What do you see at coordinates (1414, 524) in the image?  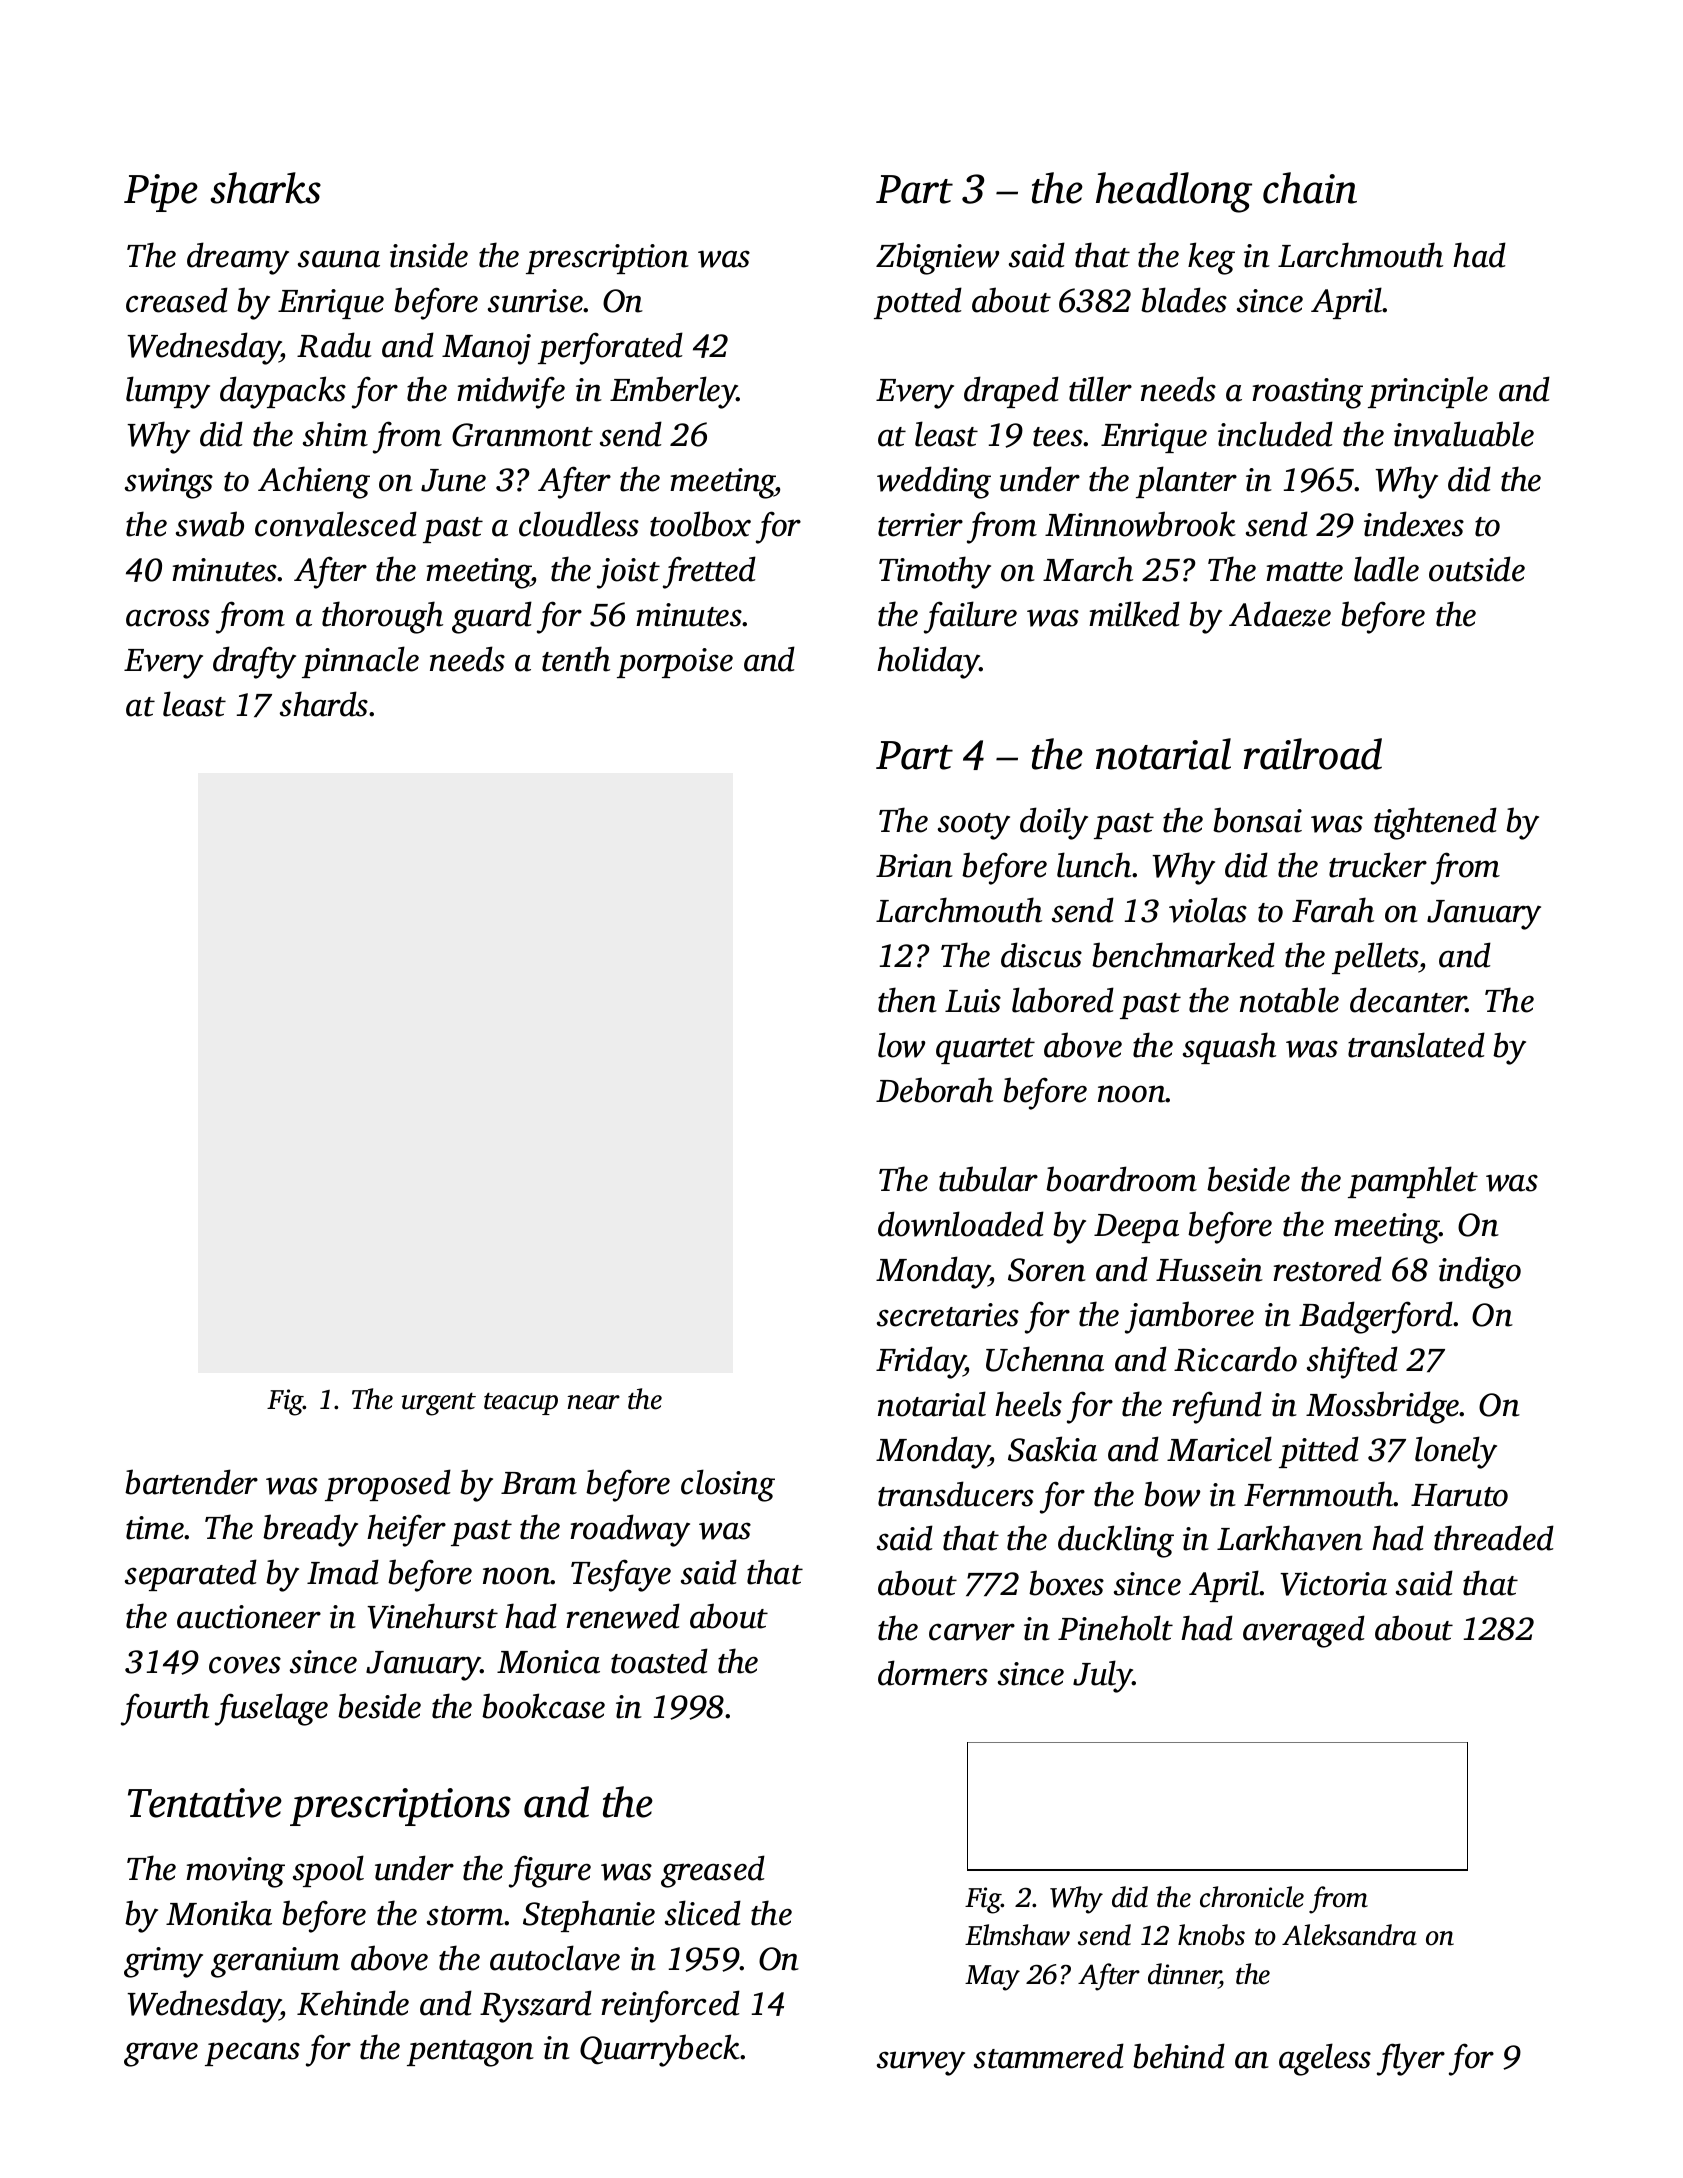 I see `indexes` at bounding box center [1414, 524].
